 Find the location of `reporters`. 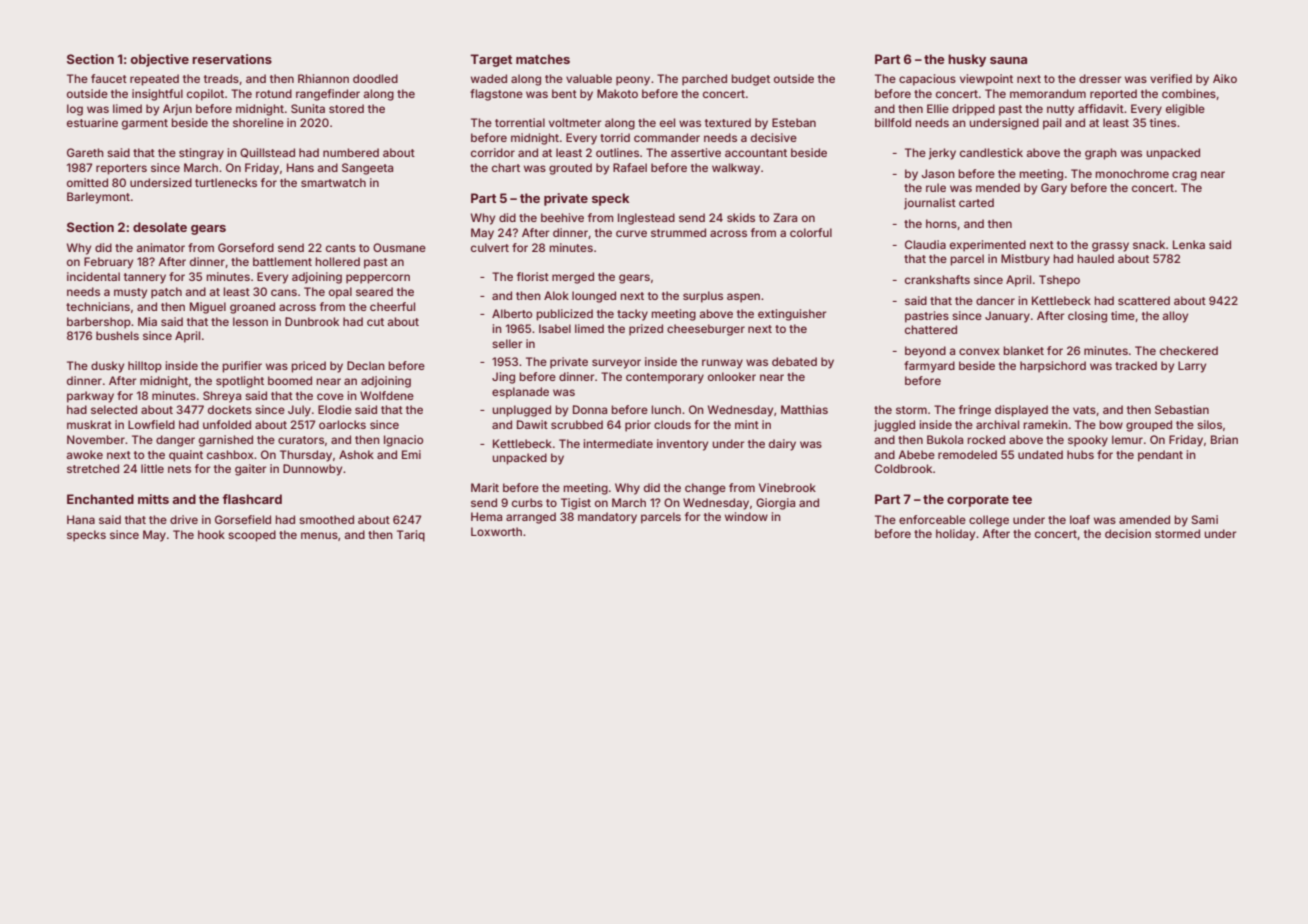

reporters is located at coordinates (121, 169).
